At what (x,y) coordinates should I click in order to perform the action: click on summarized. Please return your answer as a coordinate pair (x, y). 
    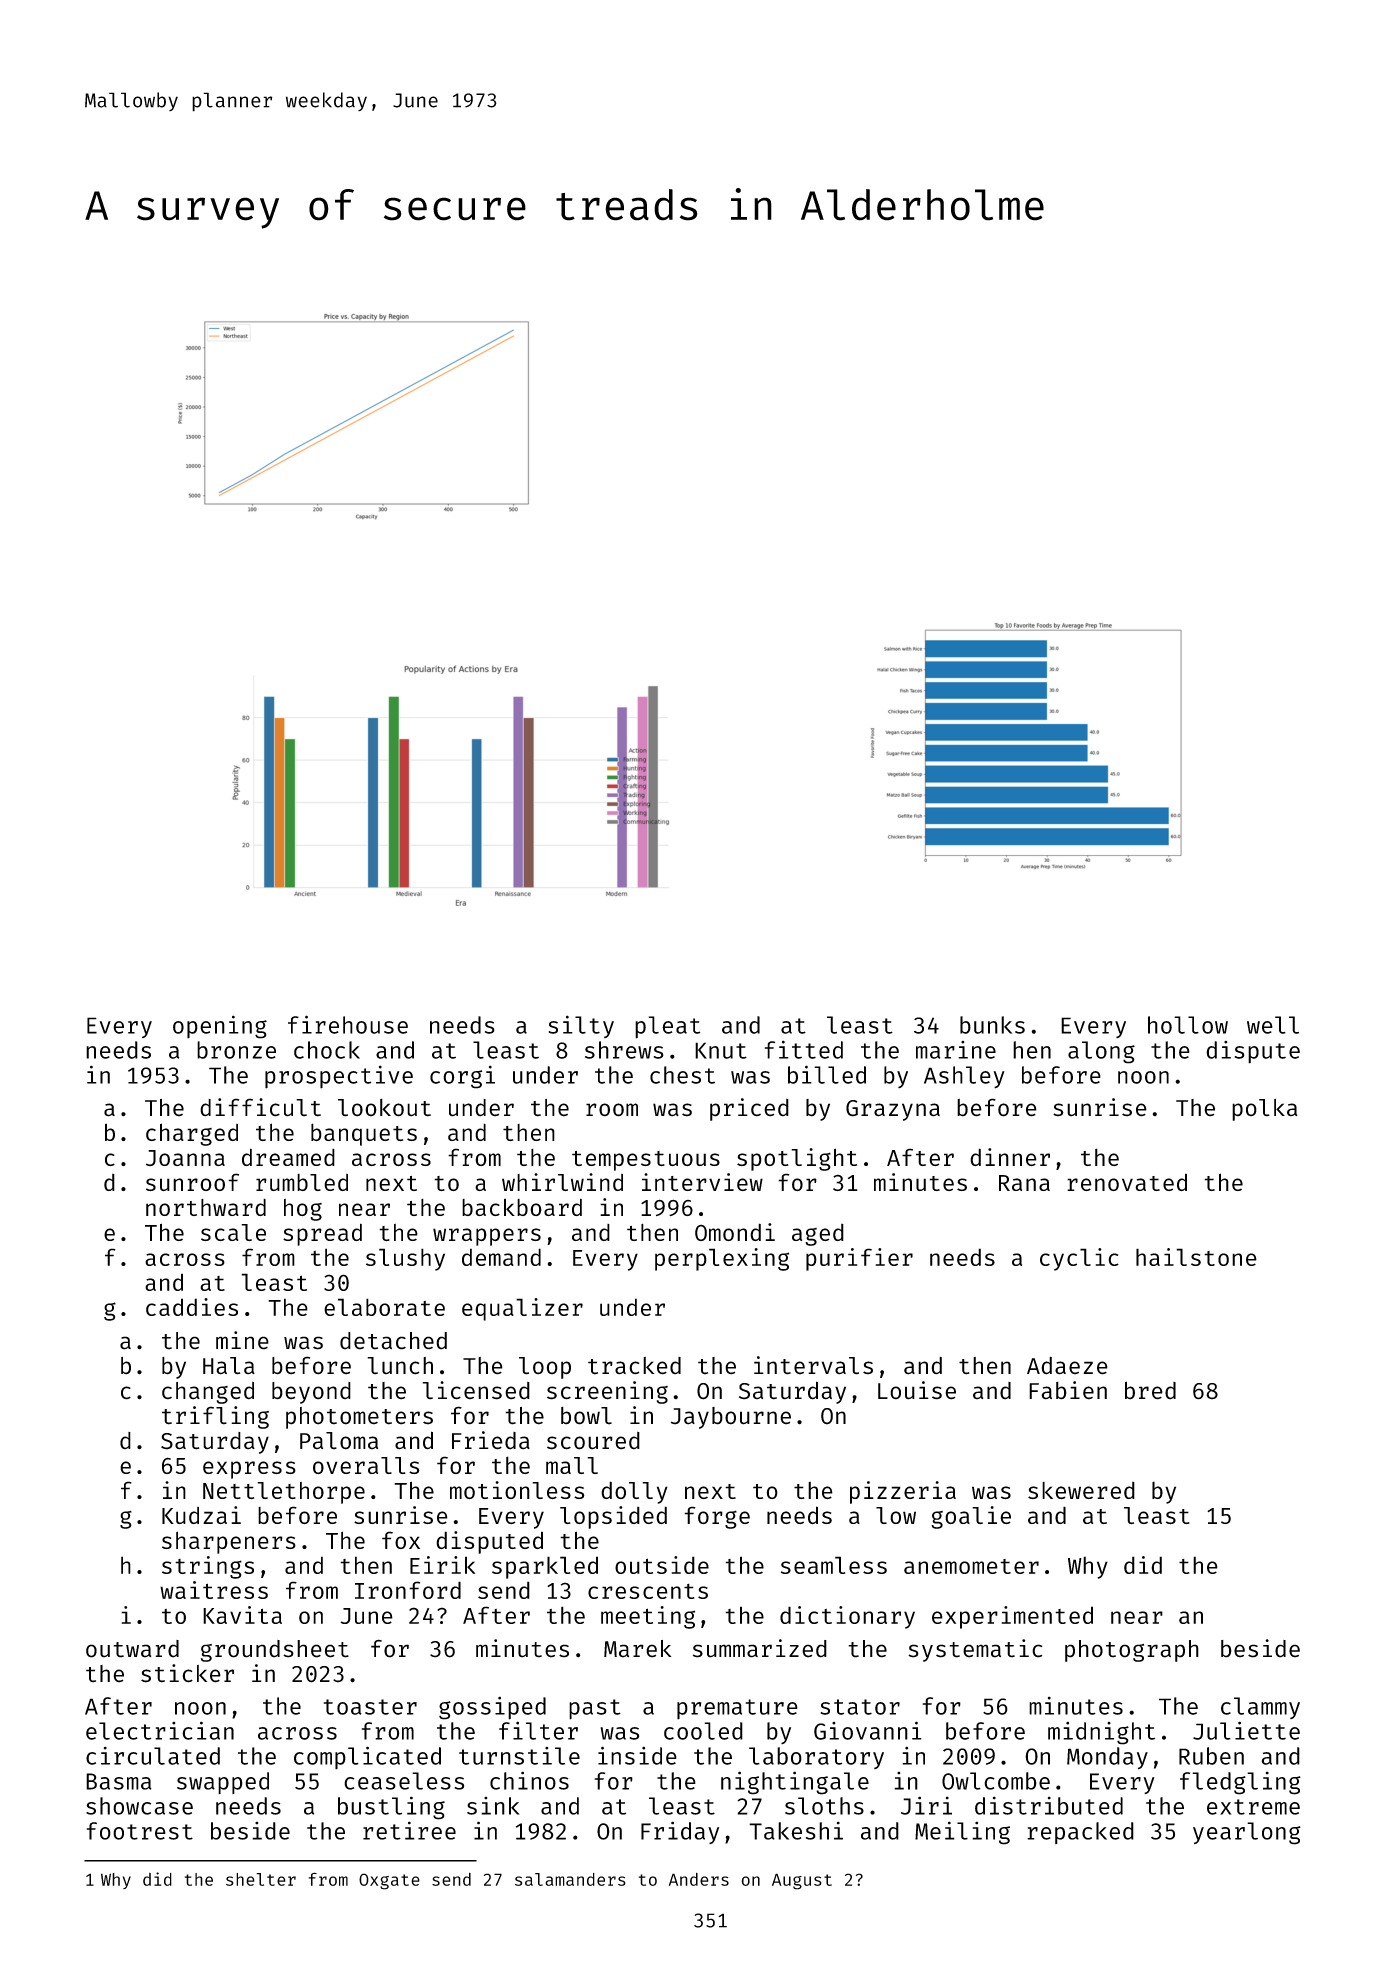
    Looking at the image, I should click on (760, 1648).
